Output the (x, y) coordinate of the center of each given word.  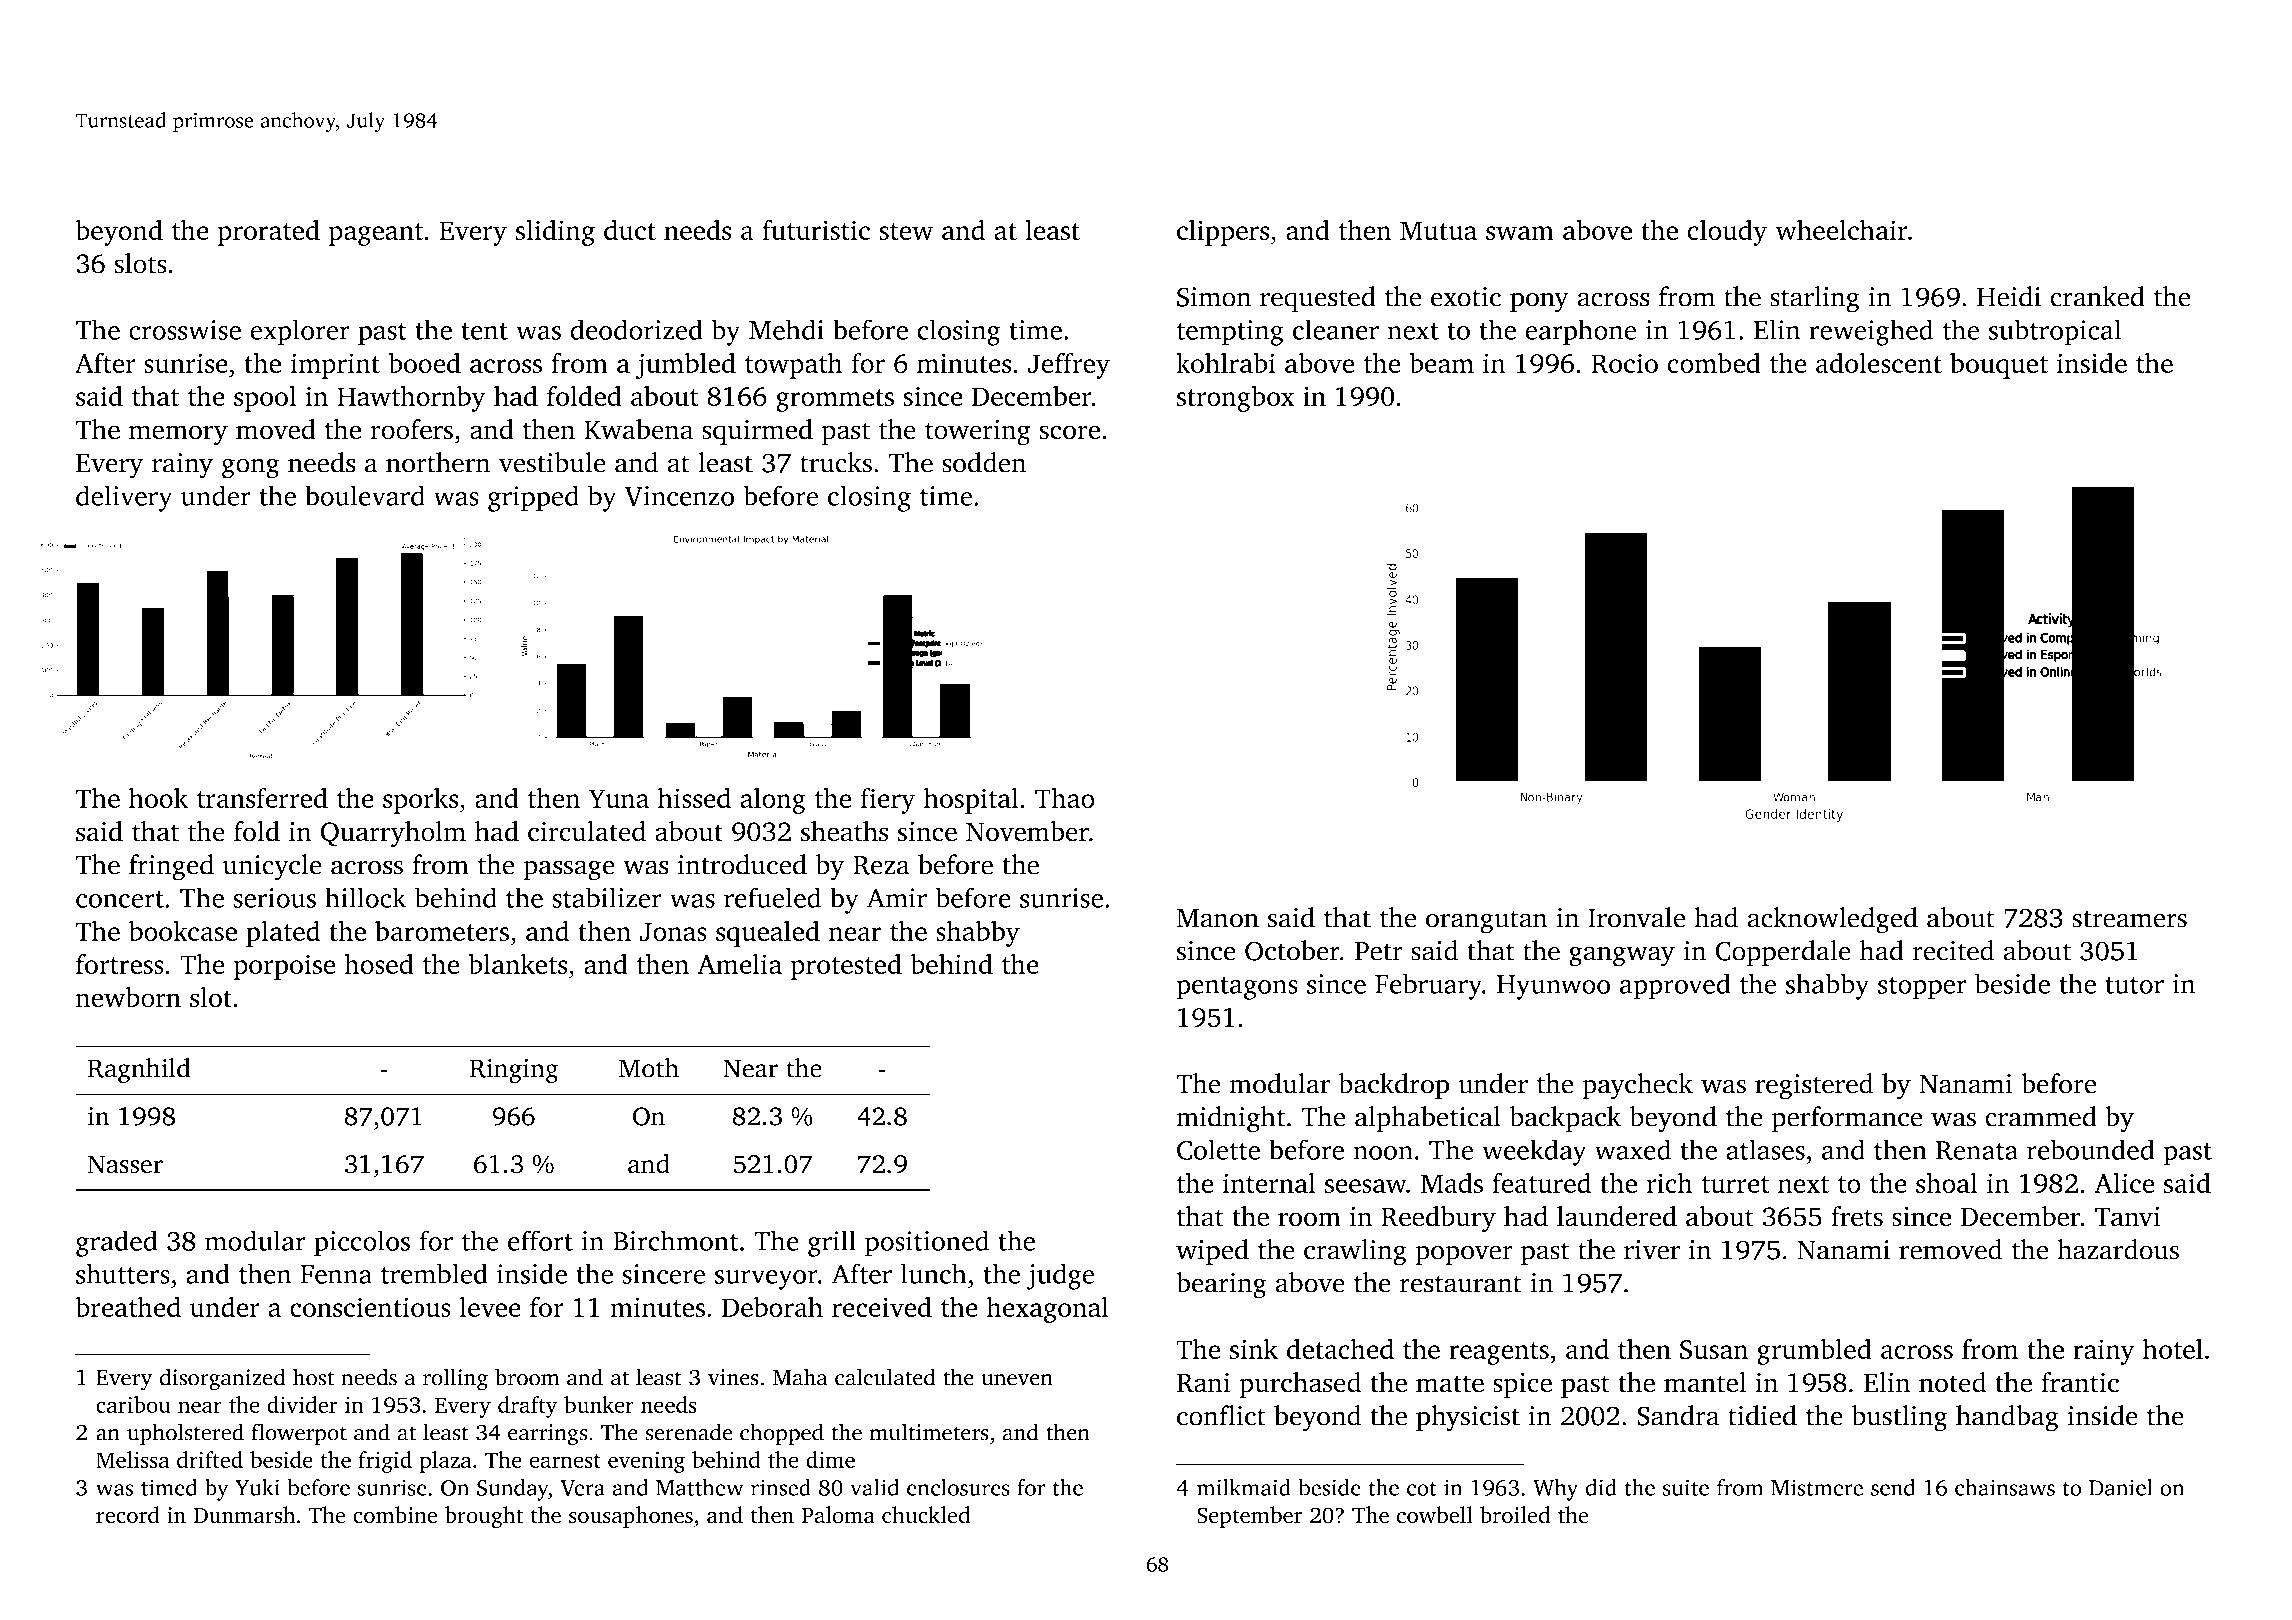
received (882, 1306)
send (1893, 1487)
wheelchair (1842, 229)
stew (906, 231)
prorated (269, 232)
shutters (123, 1273)
